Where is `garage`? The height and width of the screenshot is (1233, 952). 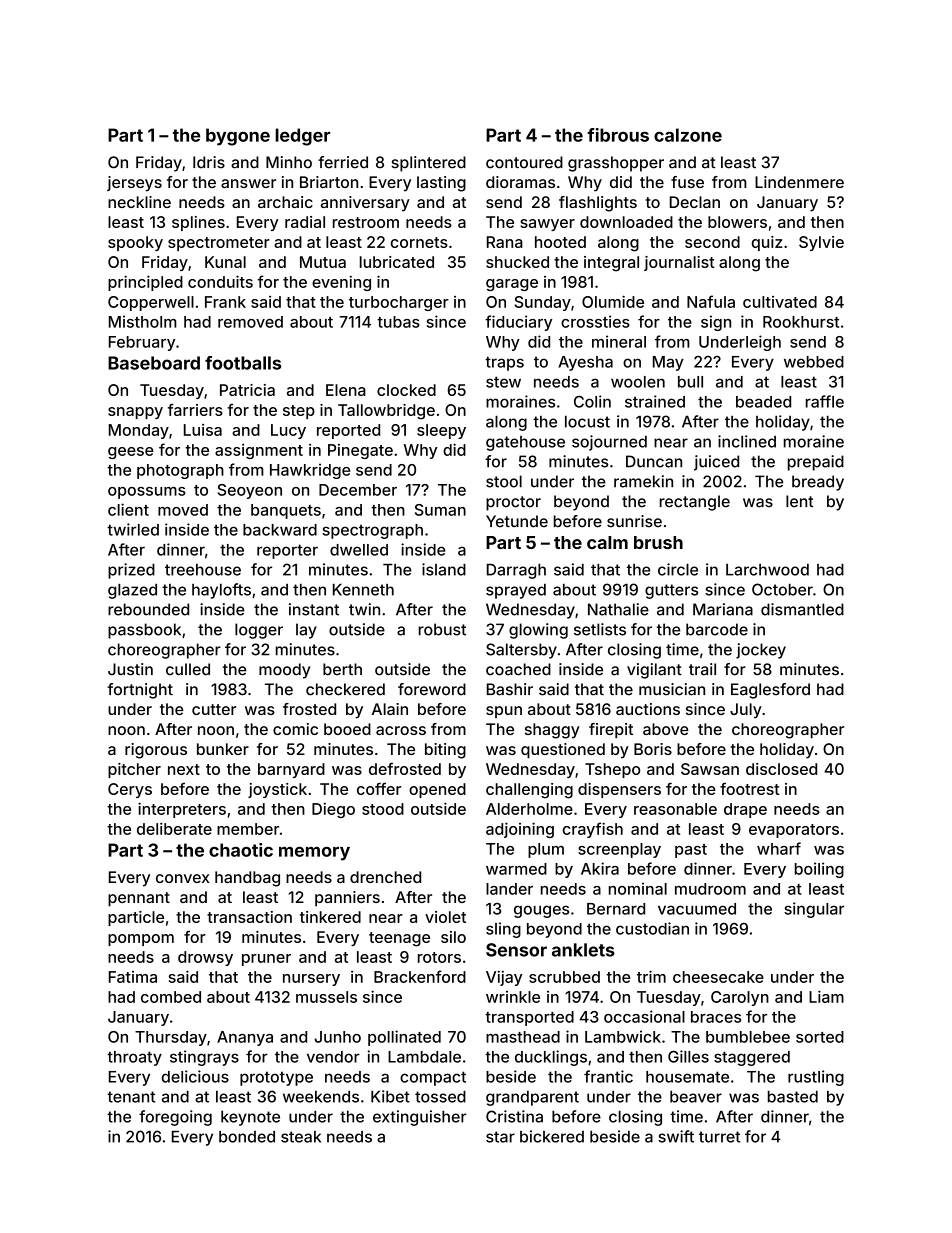 garage is located at coordinates (512, 285).
